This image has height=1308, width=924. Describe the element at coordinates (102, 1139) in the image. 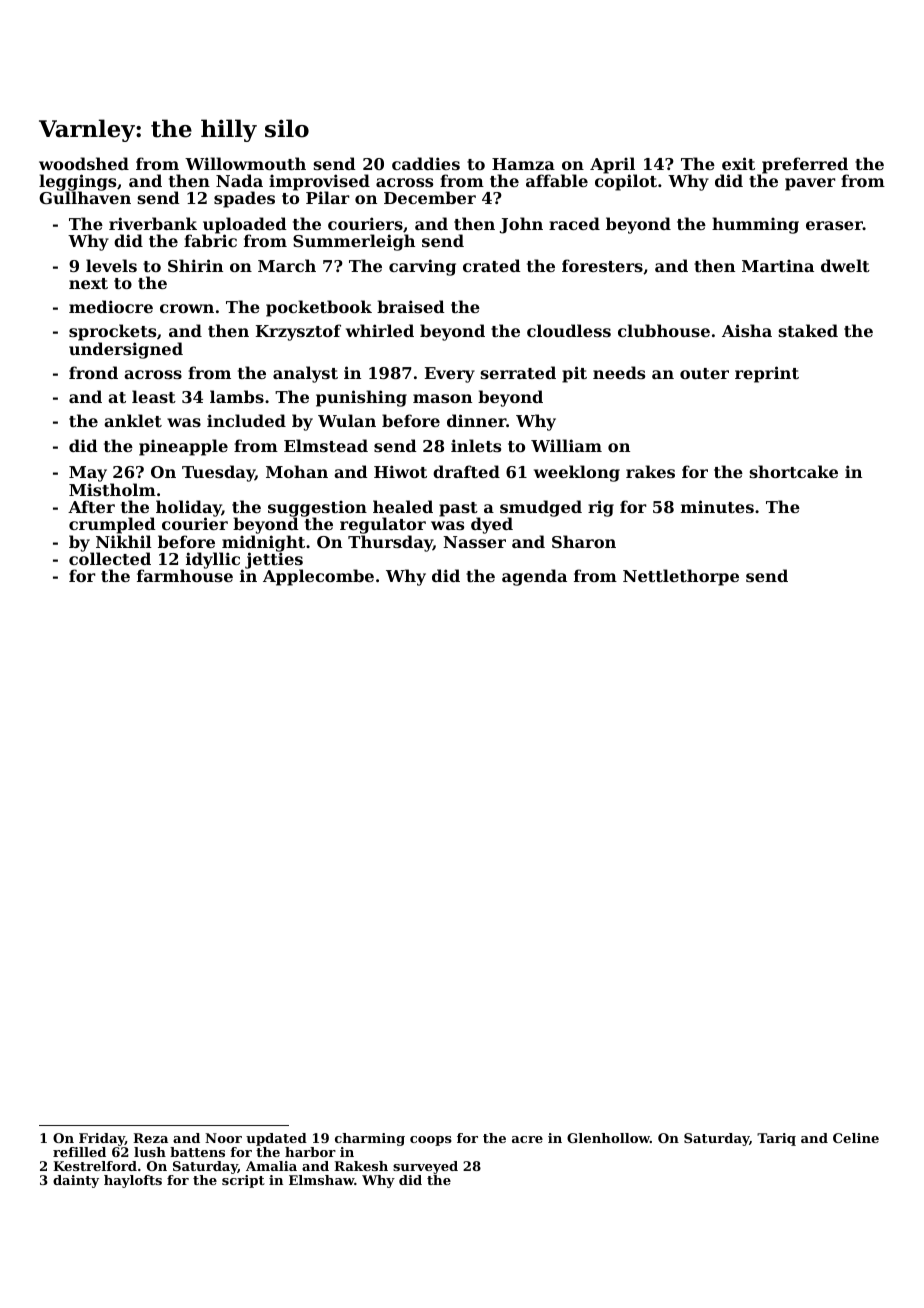

I see `Friday` at that location.
